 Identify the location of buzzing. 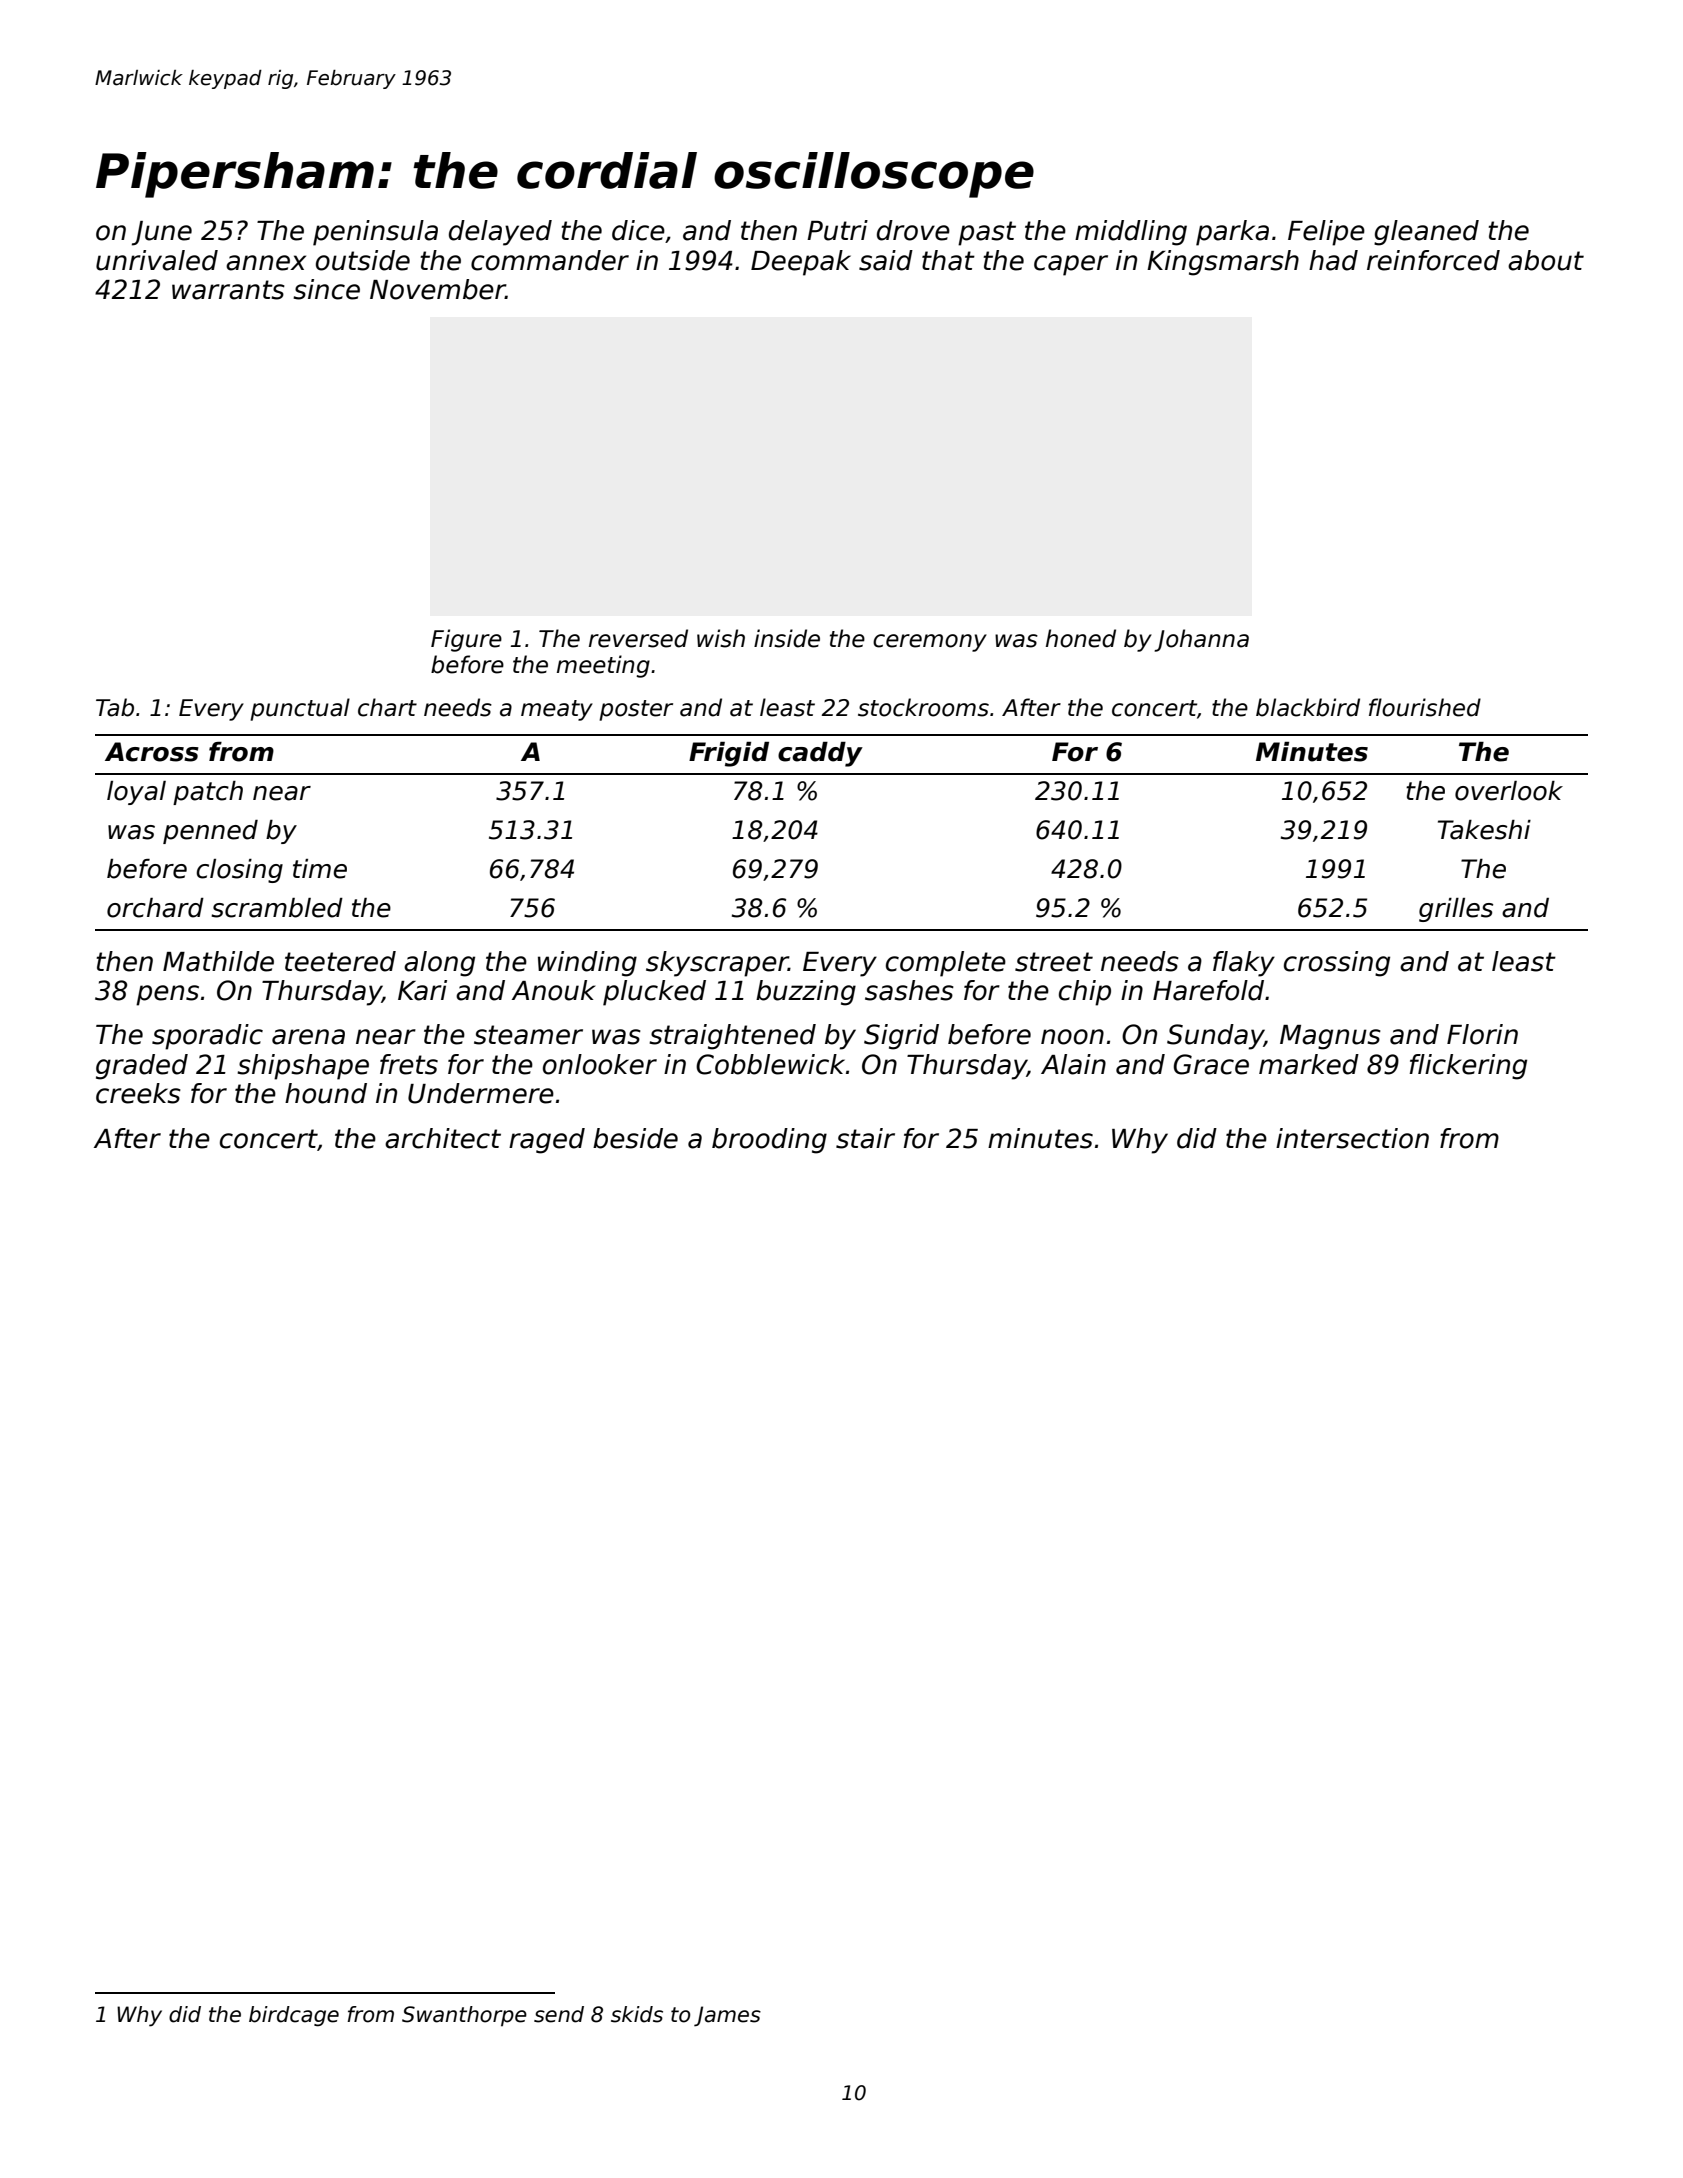
(806, 993).
